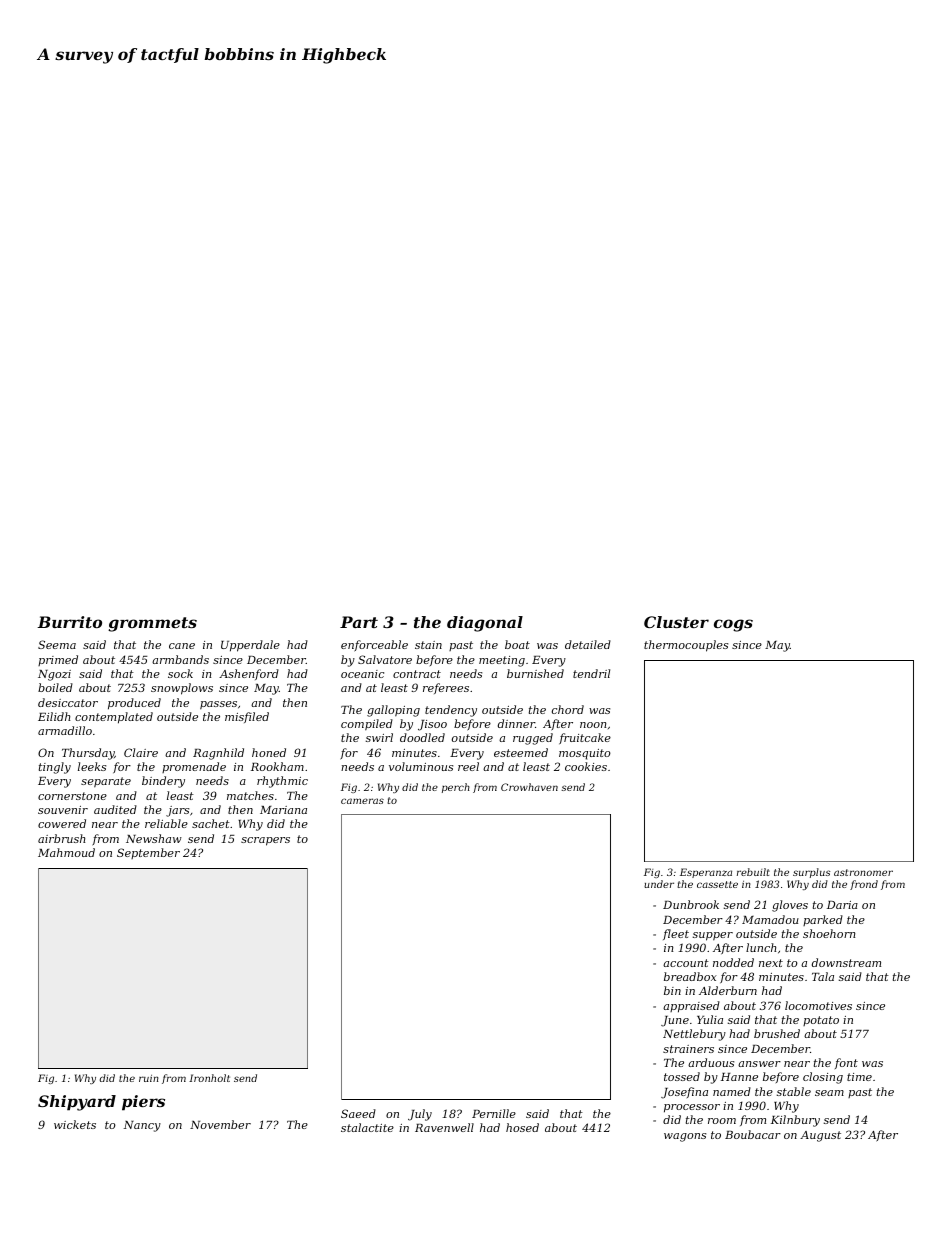 The width and height of the screenshot is (952, 1233). I want to click on grommets, so click(152, 624).
